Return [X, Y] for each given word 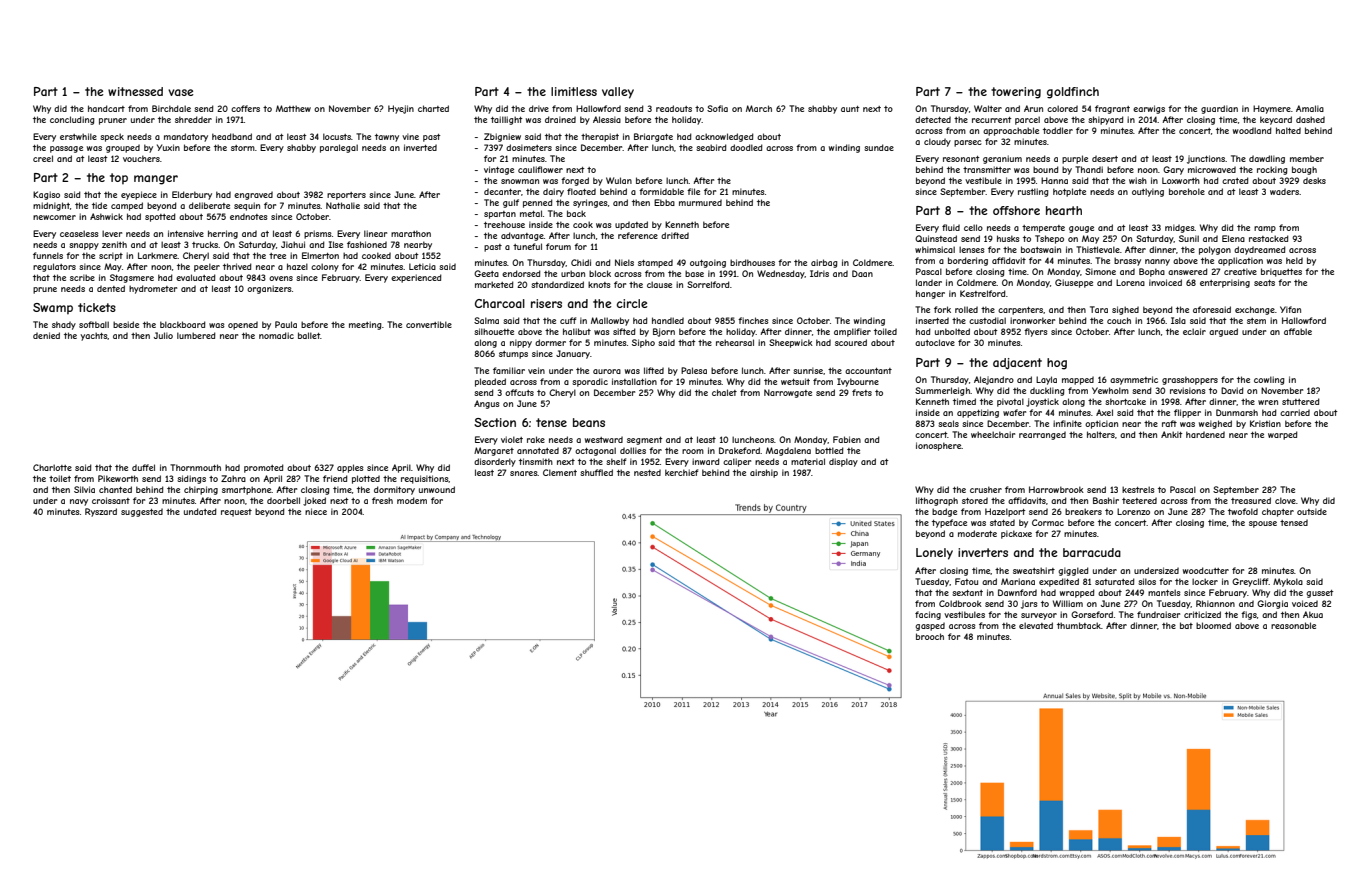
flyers [1036, 332]
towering [1016, 93]
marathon [411, 233]
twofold [1243, 511]
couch [1119, 320]
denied [46, 335]
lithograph [937, 501]
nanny [1157, 262]
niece [316, 511]
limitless [574, 91]
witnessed [135, 91]
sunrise [808, 370]
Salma [486, 320]
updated [631, 225]
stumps [513, 355]
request [236, 513]
